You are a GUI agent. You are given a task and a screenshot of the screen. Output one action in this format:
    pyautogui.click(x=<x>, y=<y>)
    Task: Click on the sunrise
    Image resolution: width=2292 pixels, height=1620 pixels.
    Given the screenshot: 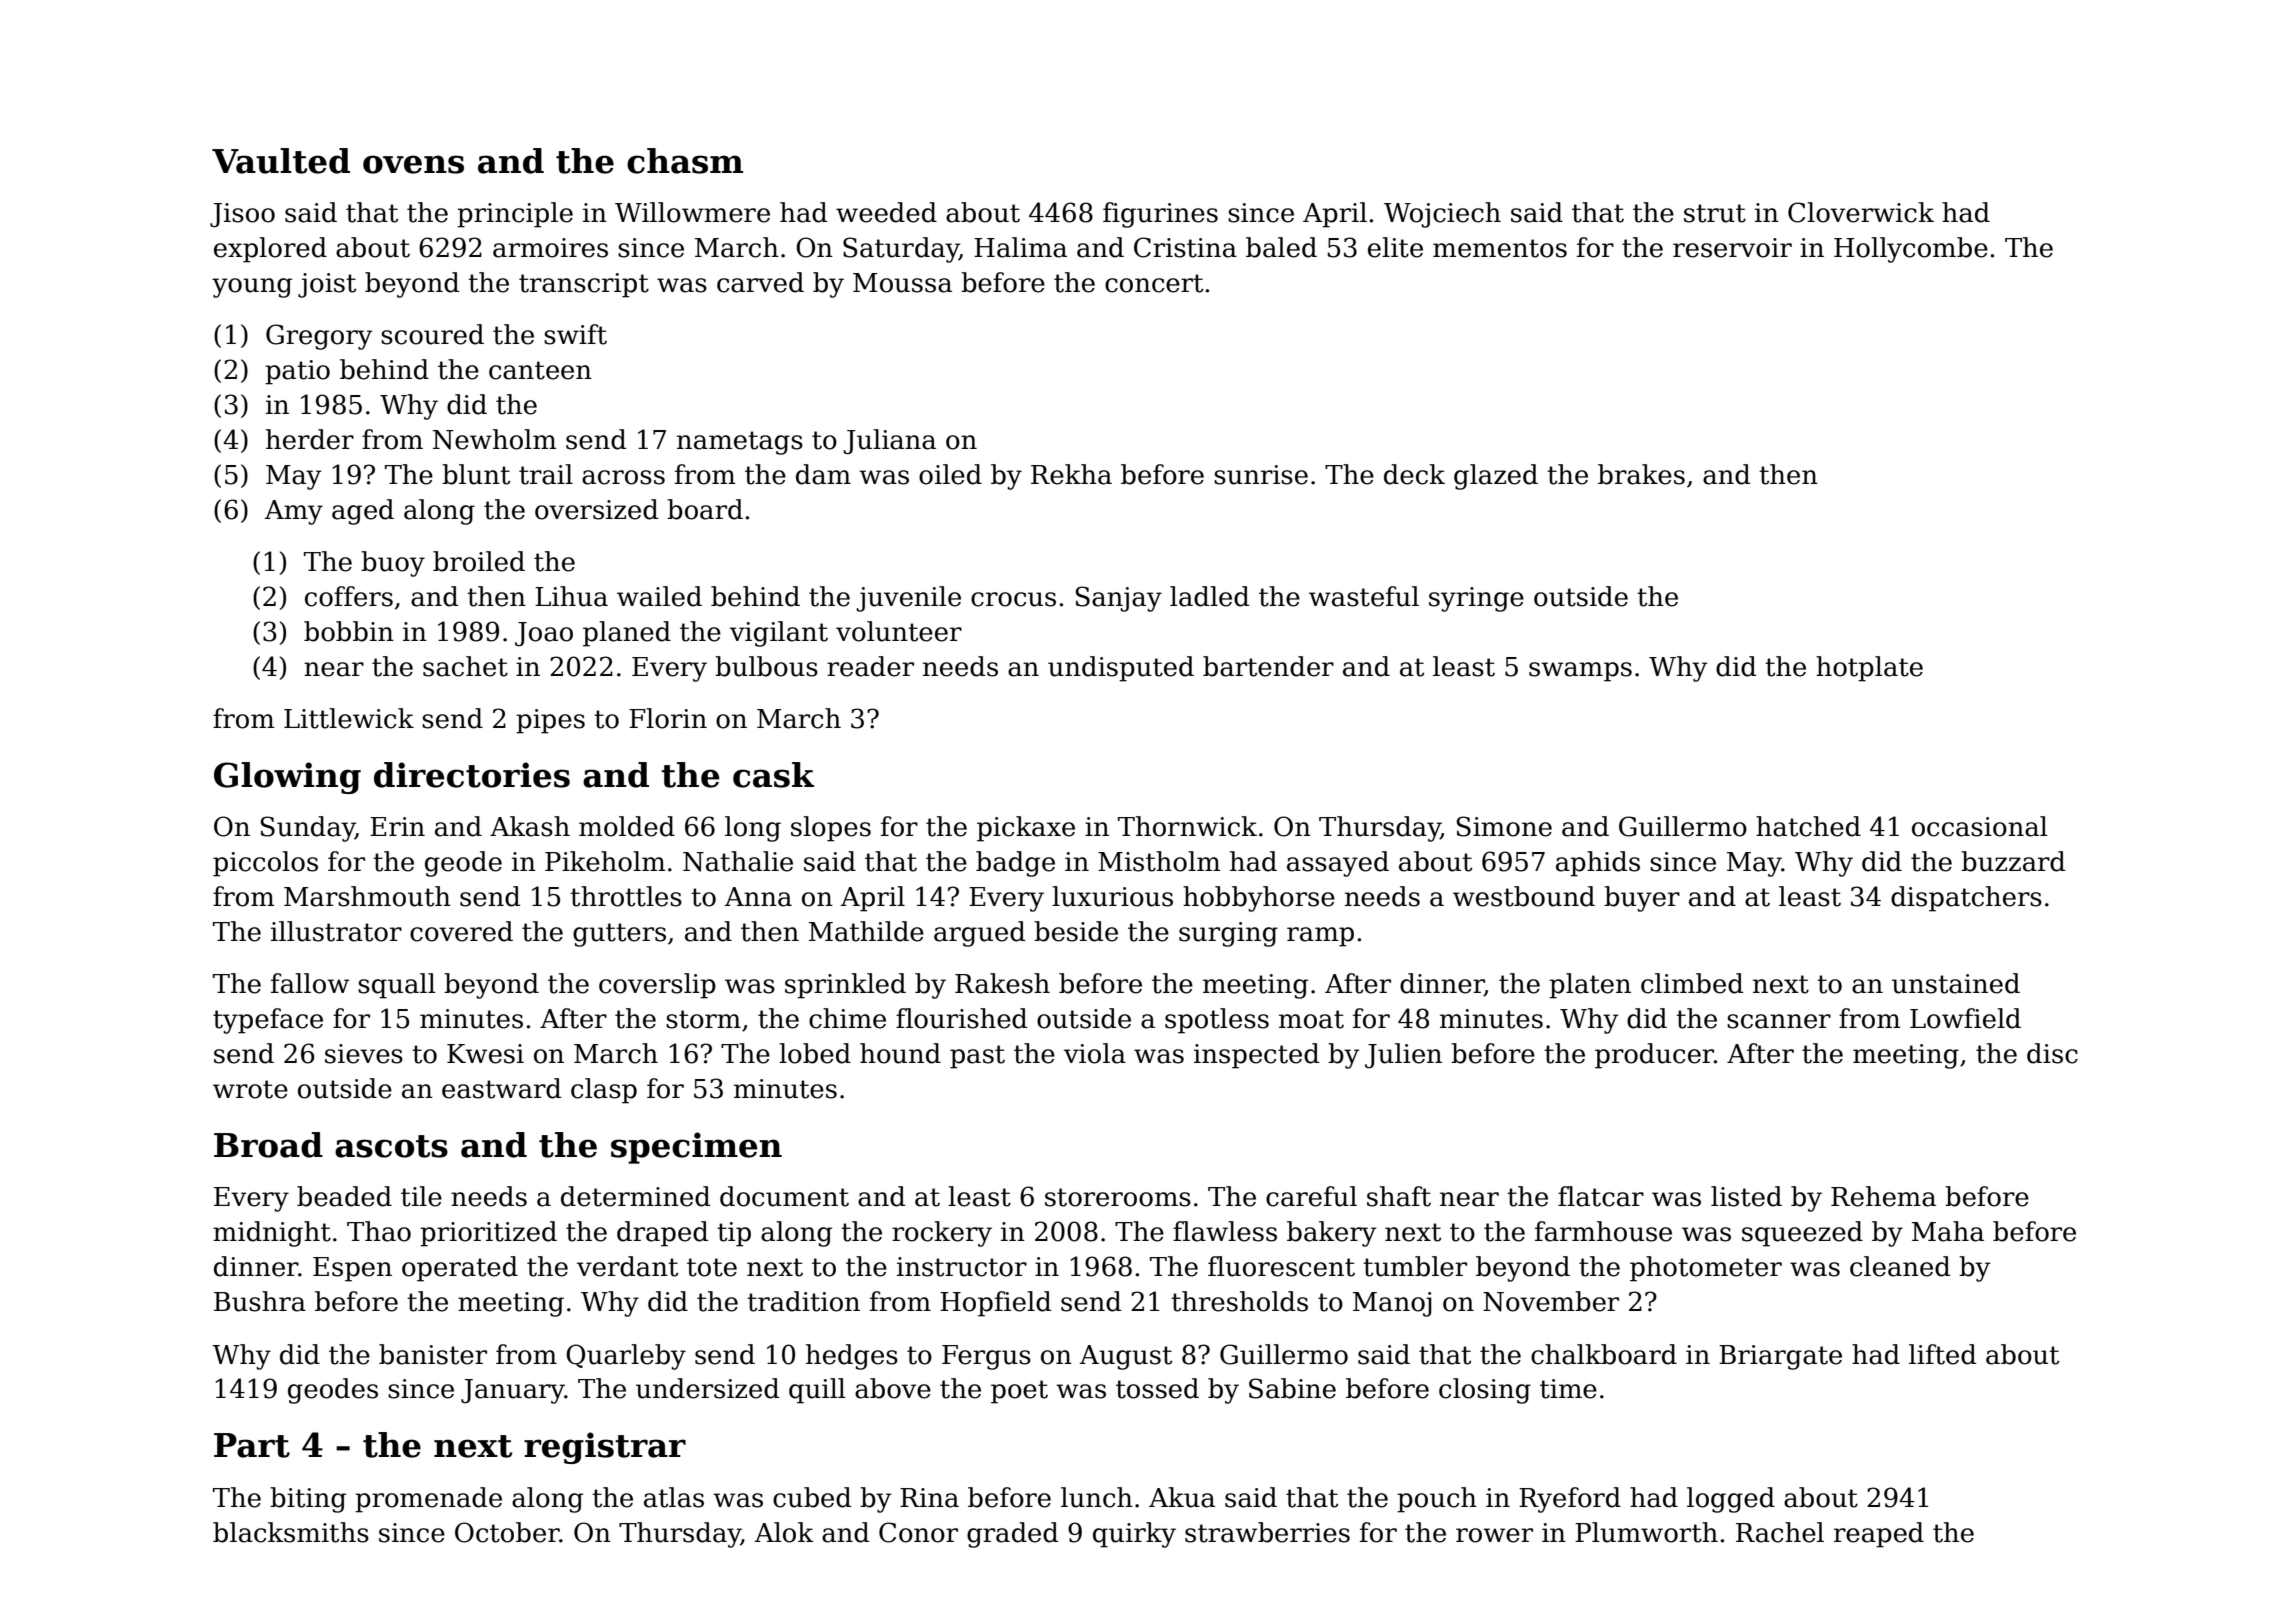 What is the action you would take?
    pyautogui.click(x=1261, y=475)
